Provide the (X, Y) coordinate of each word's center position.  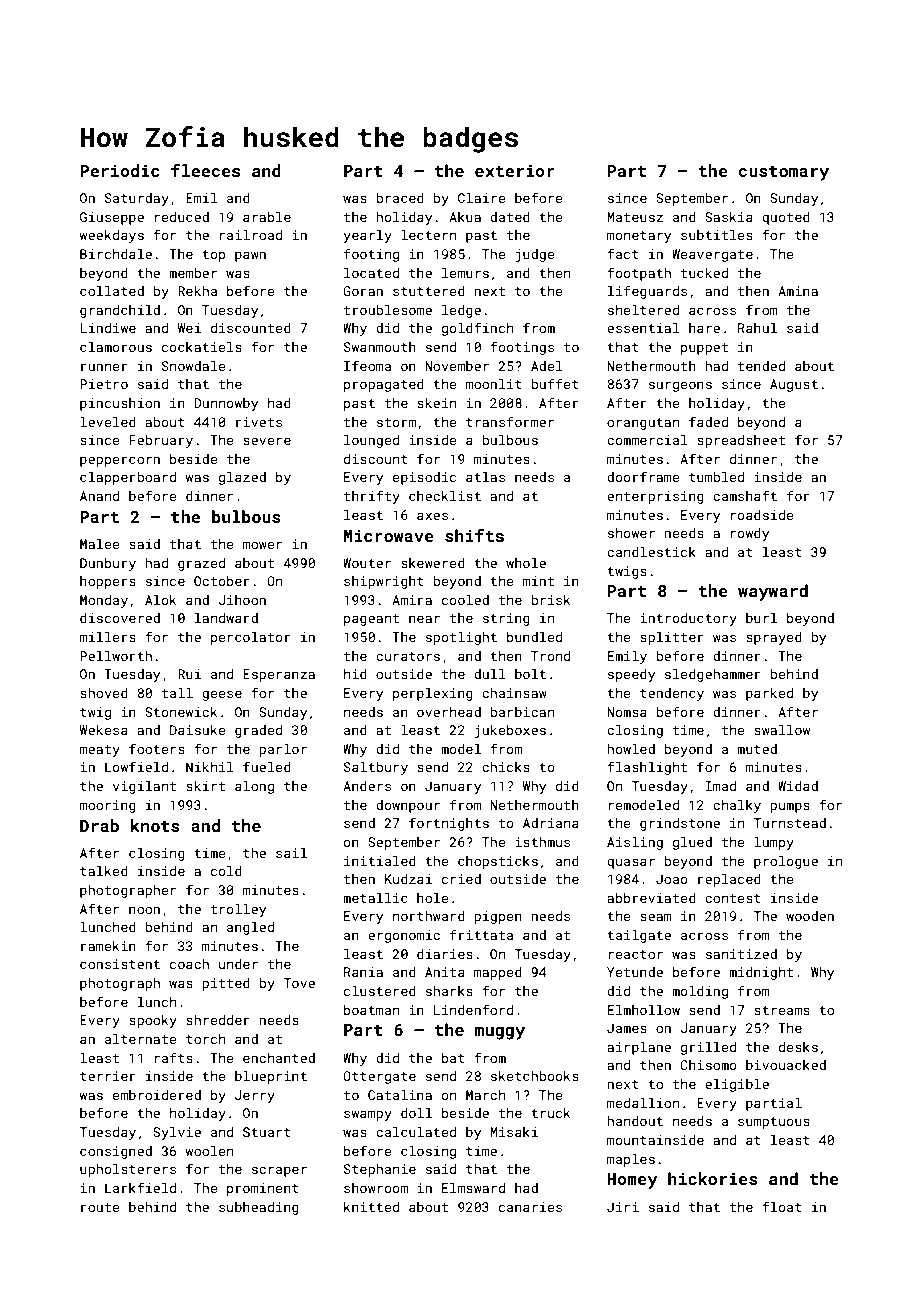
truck (550, 1113)
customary (784, 173)
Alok (160, 600)
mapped (498, 973)
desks (798, 1047)
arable (267, 217)
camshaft (745, 495)
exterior (515, 170)
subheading (259, 1208)
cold (226, 871)
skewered (433, 563)
